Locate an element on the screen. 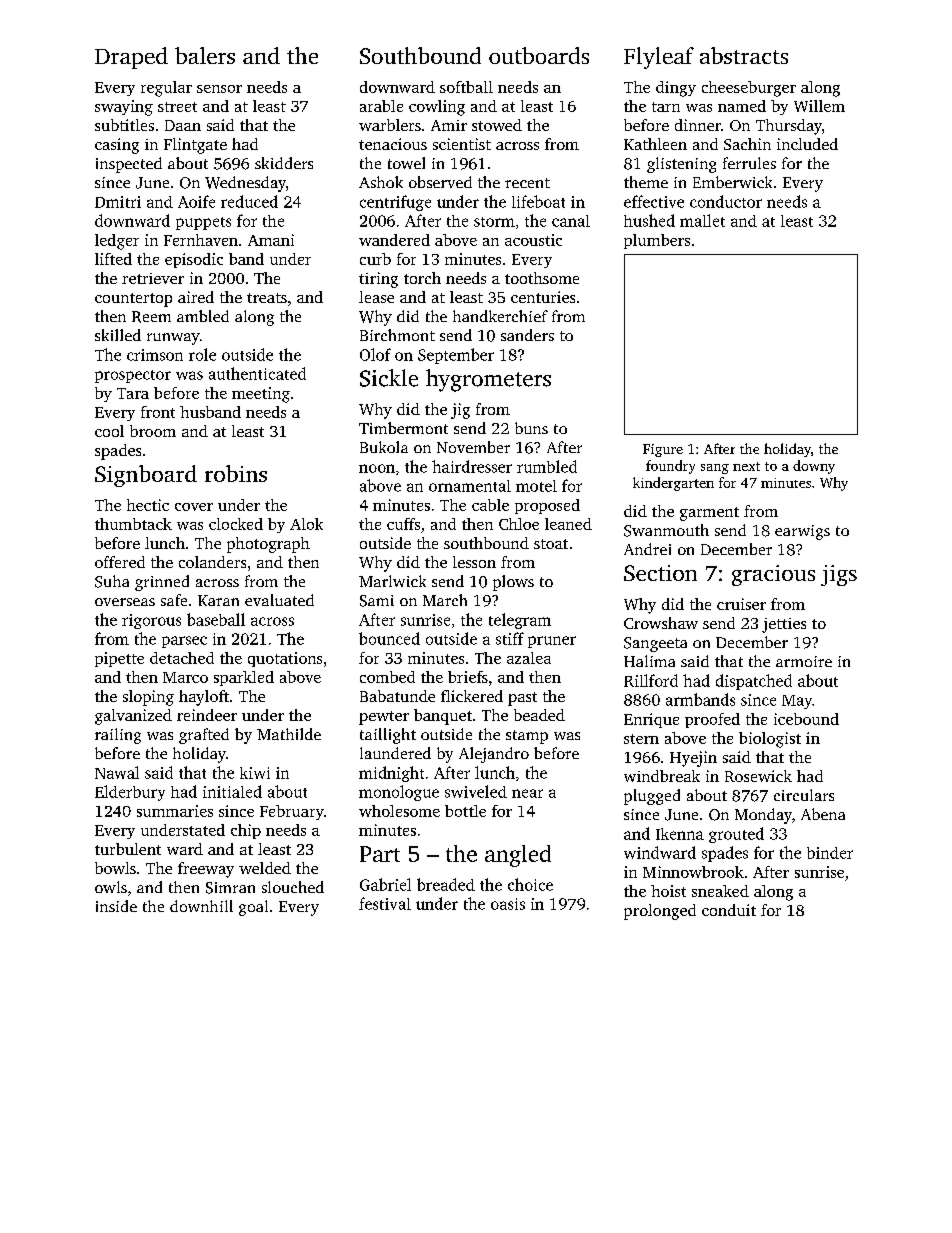  downy is located at coordinates (814, 467).
